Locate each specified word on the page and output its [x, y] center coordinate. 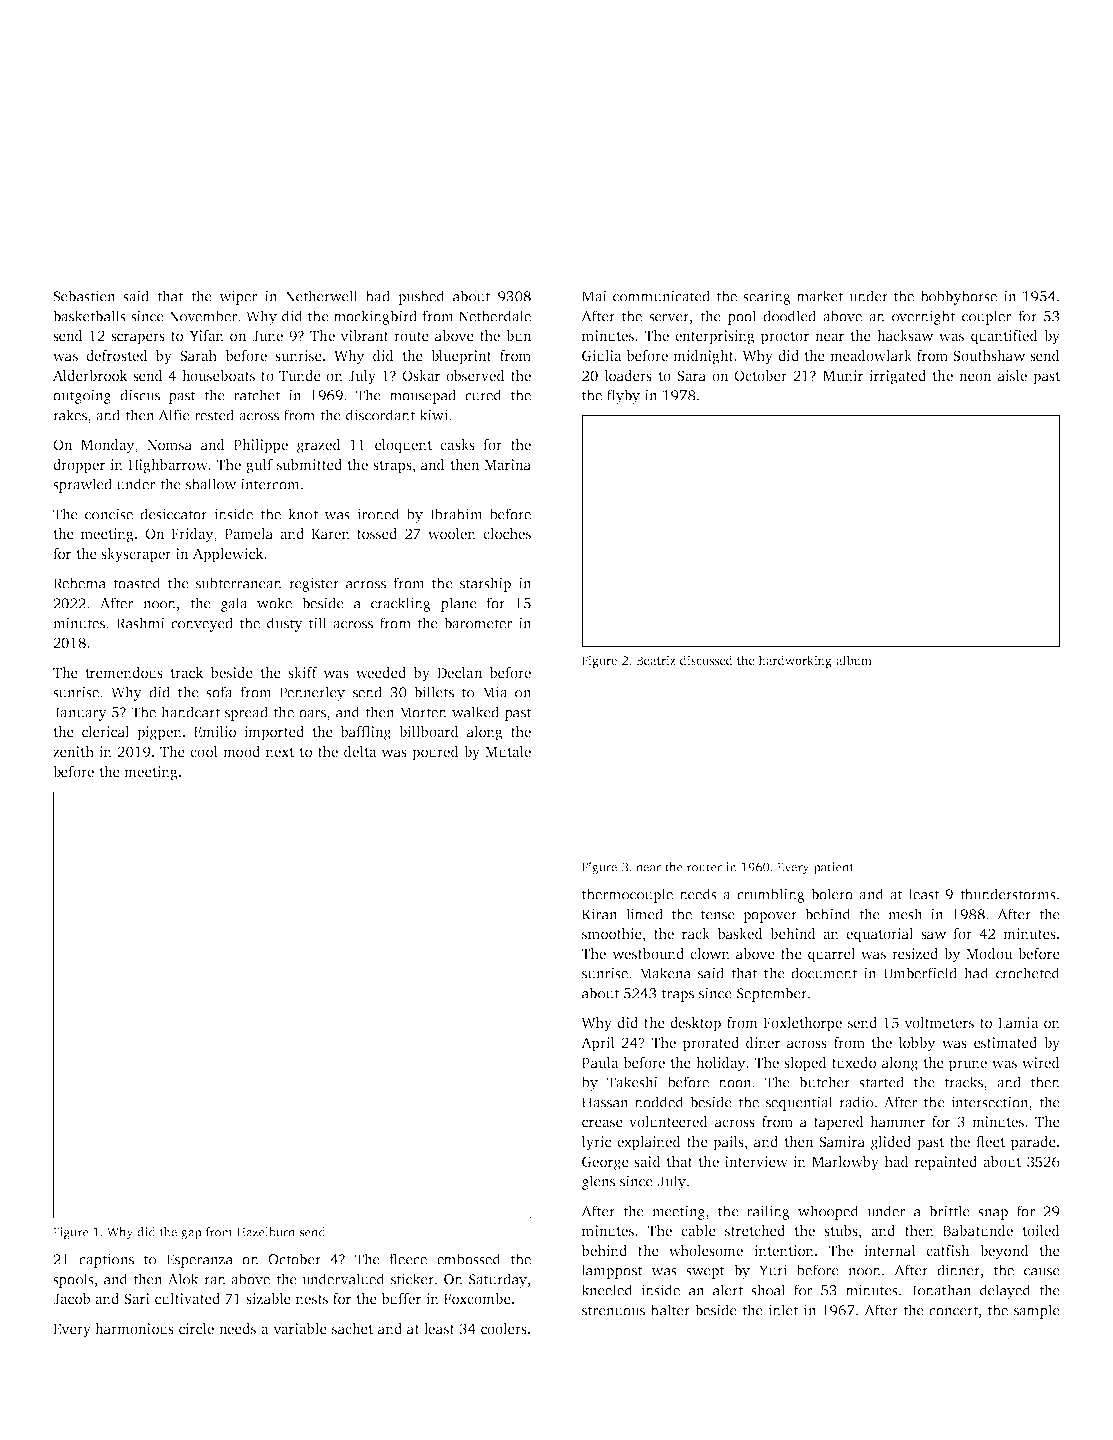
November [203, 316]
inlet [783, 1310]
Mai [594, 296]
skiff [303, 672]
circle [196, 1328]
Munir [843, 375]
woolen [452, 533]
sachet [352, 1328]
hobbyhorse [958, 297]
